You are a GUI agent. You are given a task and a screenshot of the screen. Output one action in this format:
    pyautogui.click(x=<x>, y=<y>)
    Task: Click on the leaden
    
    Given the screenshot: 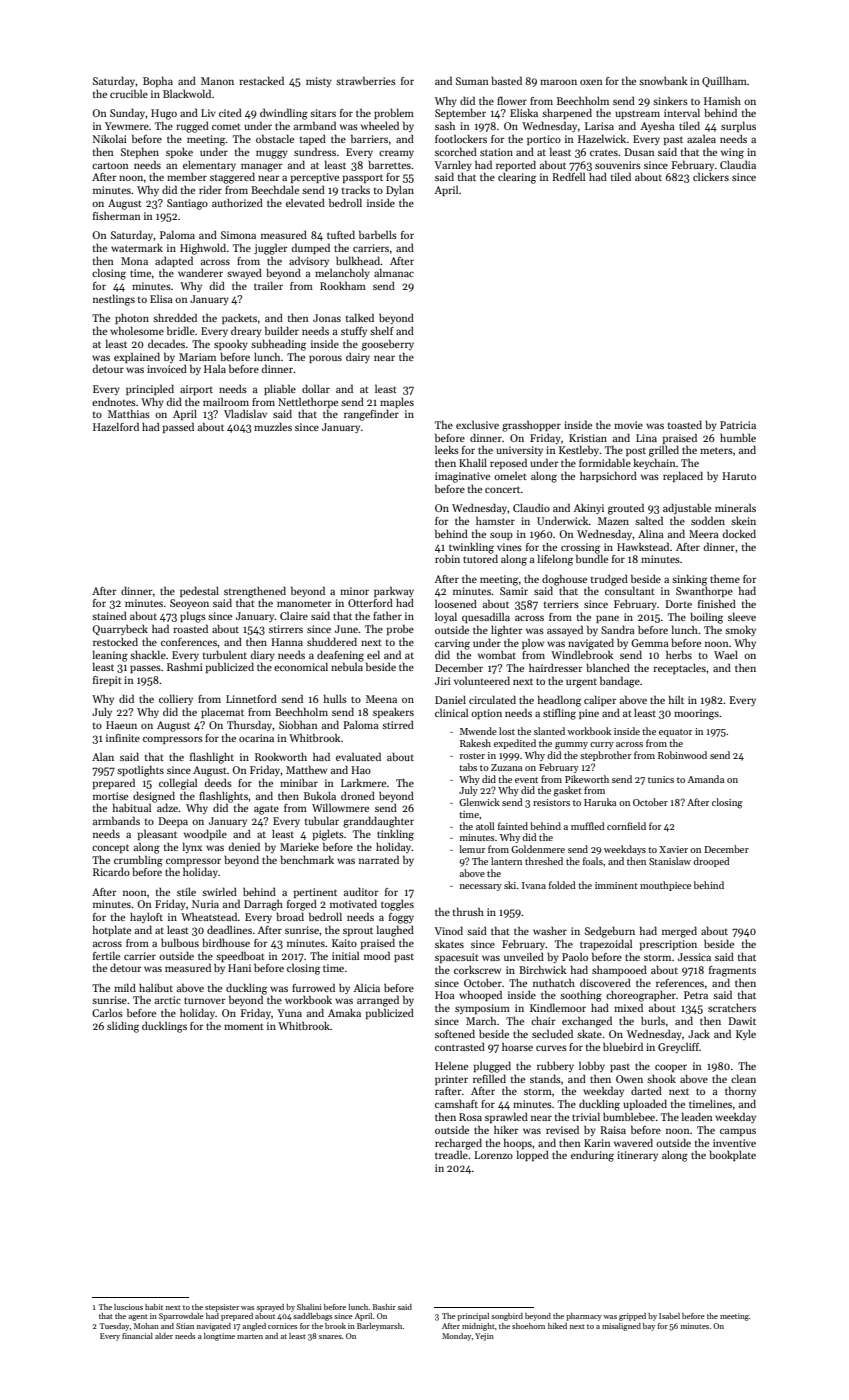 What is the action you would take?
    pyautogui.click(x=697, y=1116)
